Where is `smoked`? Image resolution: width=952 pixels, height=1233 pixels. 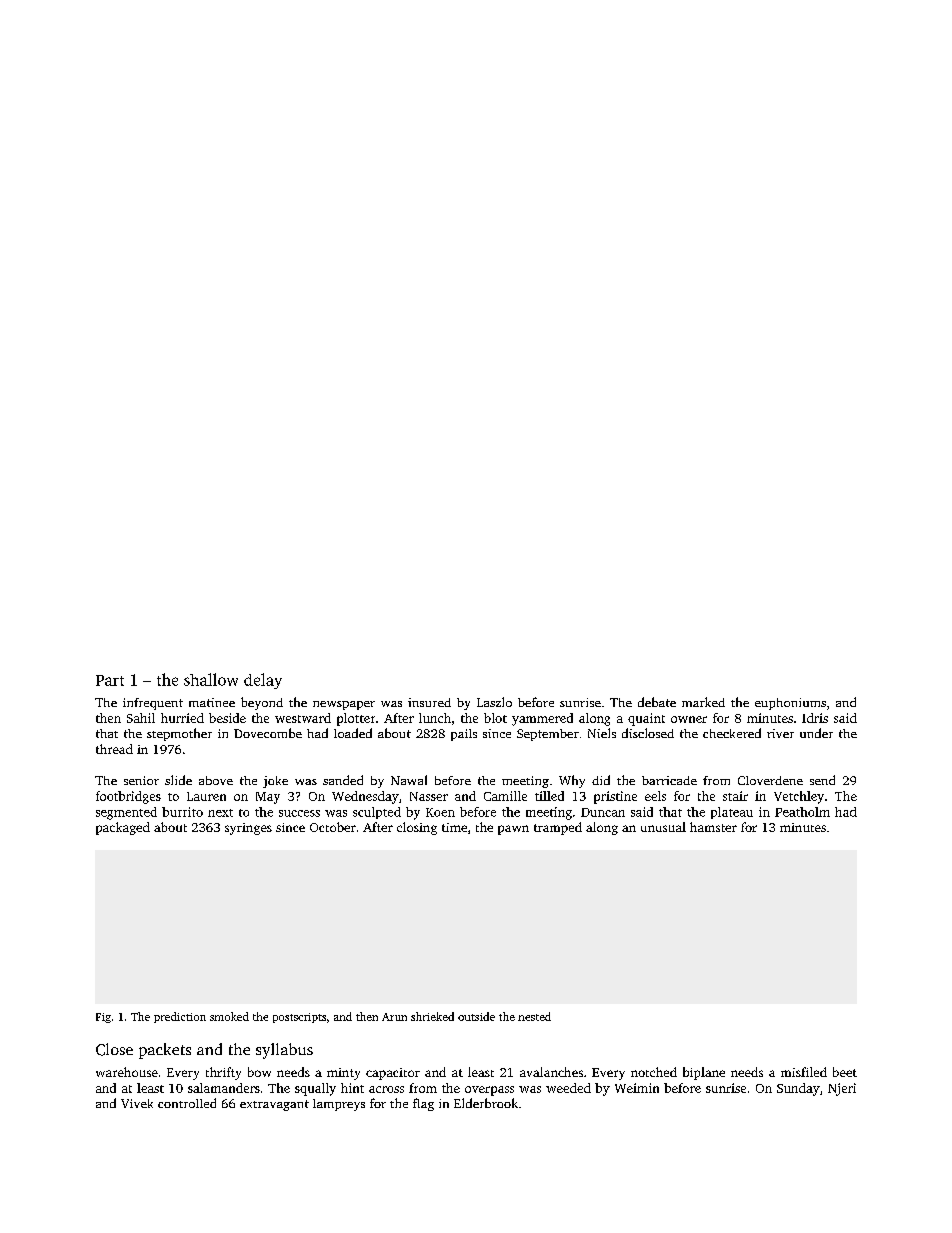
smoked is located at coordinates (229, 1016).
